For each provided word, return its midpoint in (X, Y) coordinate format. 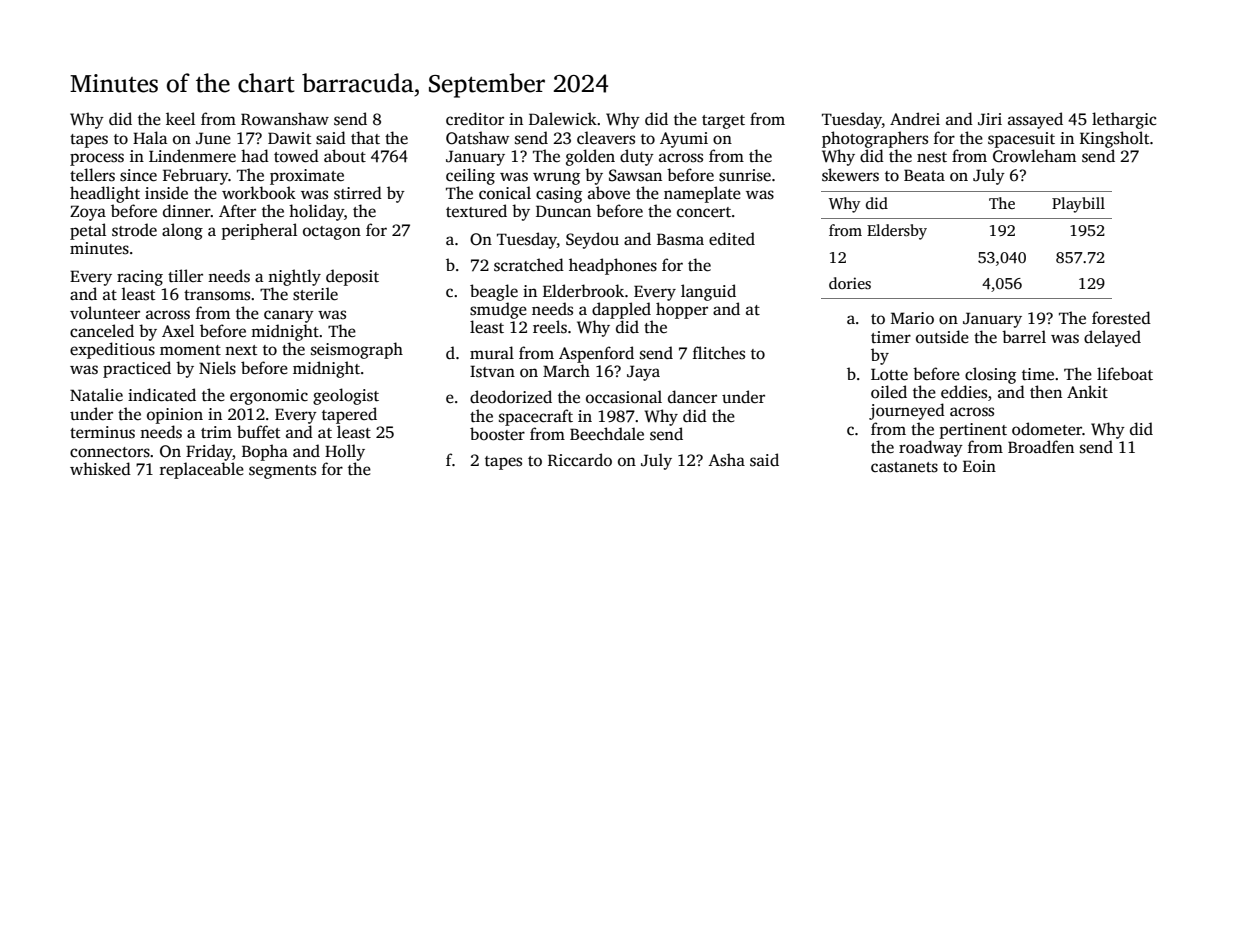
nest (932, 157)
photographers (875, 139)
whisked (100, 469)
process (97, 159)
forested (1121, 318)
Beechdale (607, 434)
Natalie (96, 395)
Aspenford (596, 354)
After (237, 210)
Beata (924, 175)
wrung (556, 178)
